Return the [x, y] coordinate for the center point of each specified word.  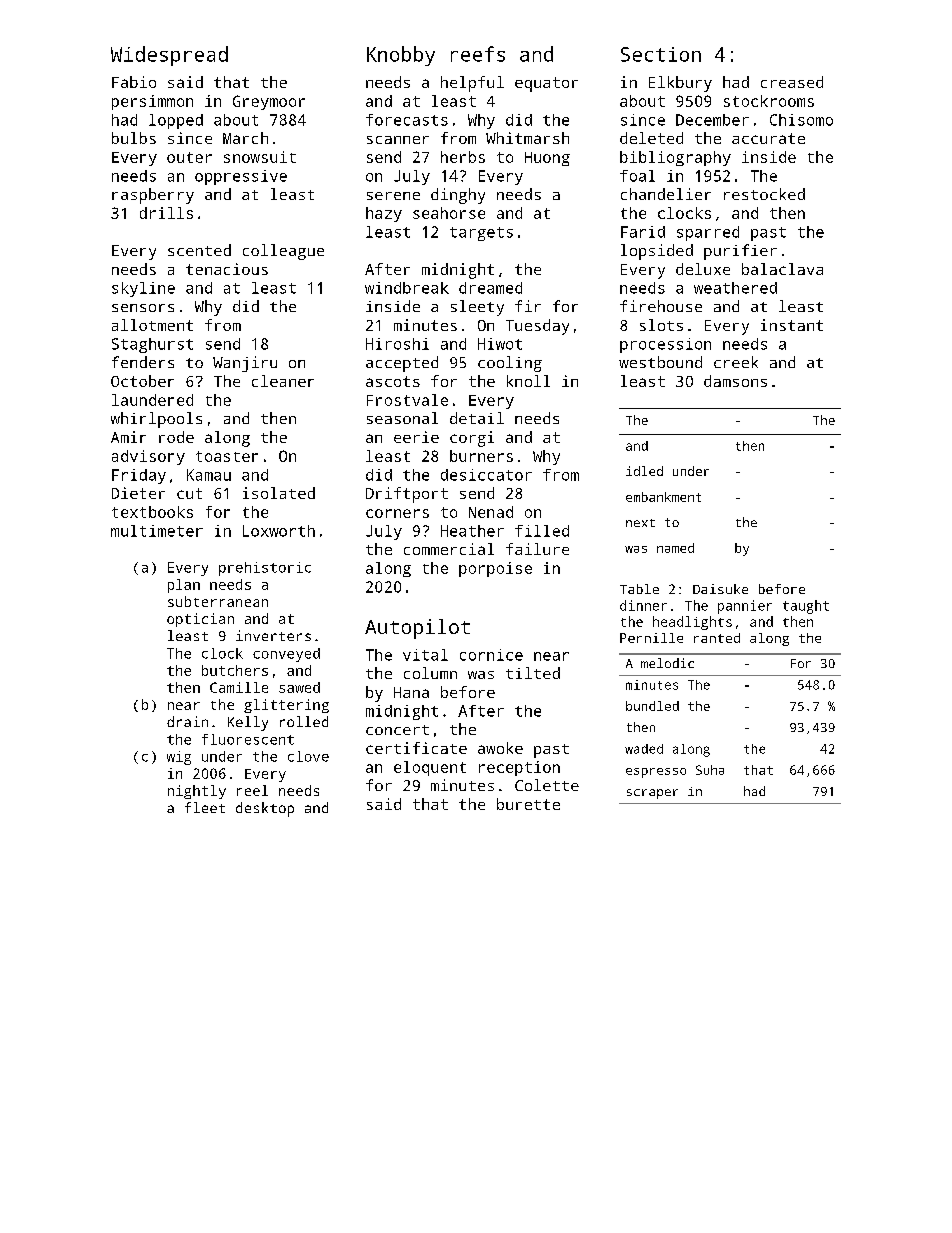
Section [661, 54]
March [245, 138]
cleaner [283, 381]
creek [736, 362]
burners [481, 456]
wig [179, 758]
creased [792, 82]
